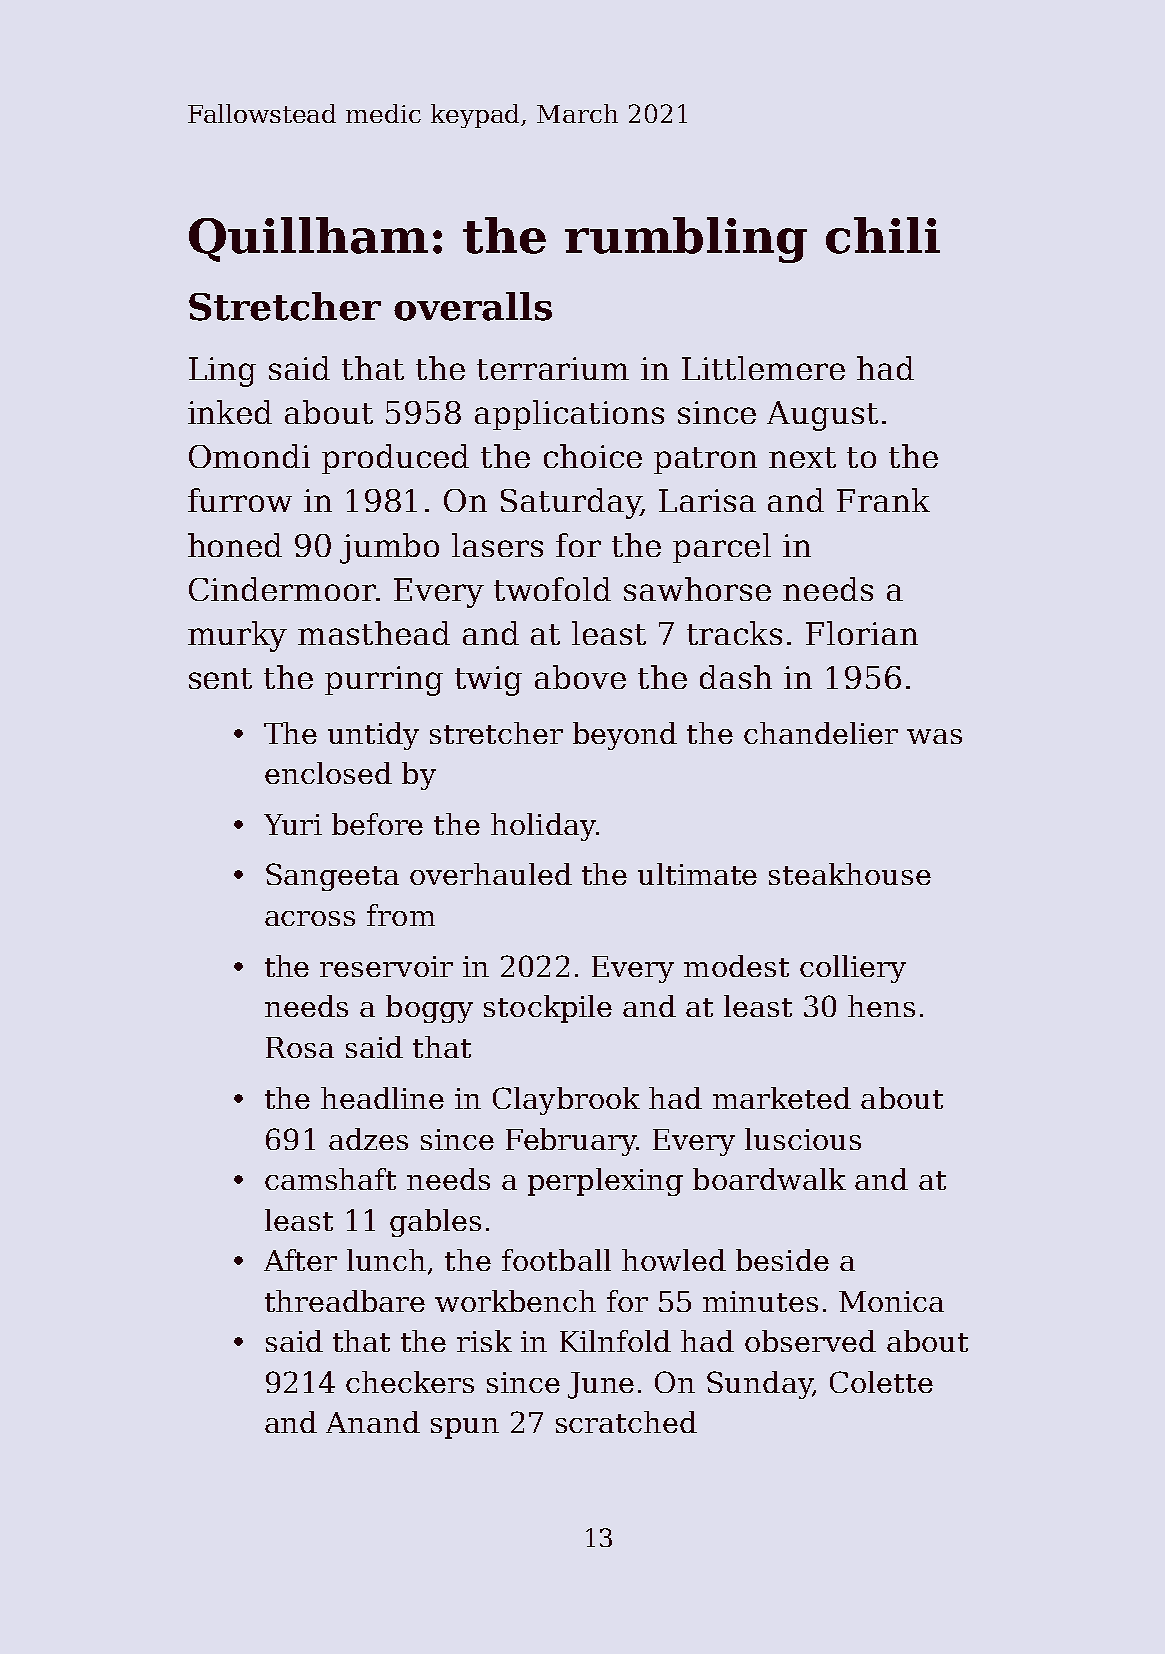  I want to click on stockpile, so click(548, 1009).
